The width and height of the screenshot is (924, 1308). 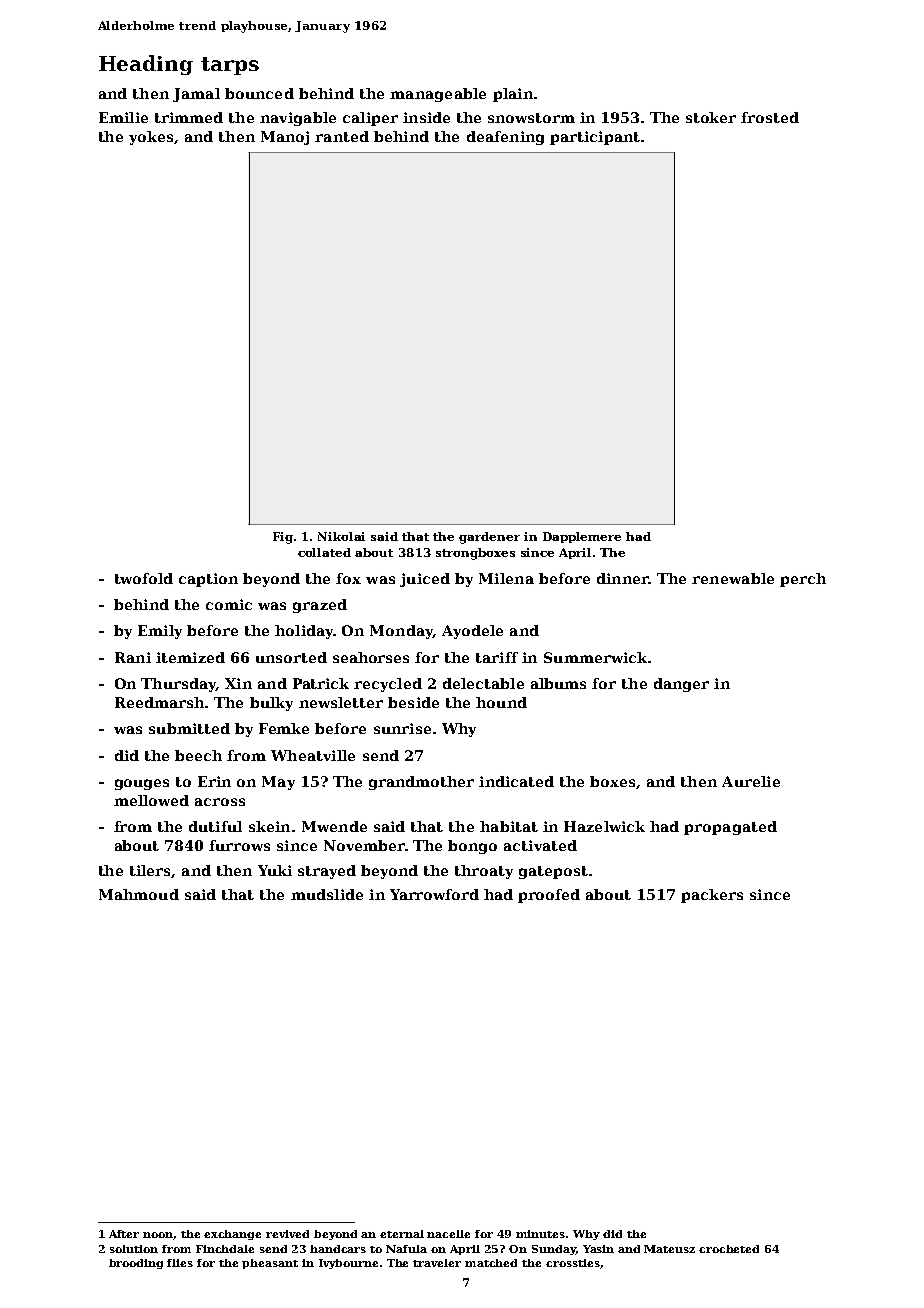 What do you see at coordinates (712, 896) in the screenshot?
I see `packers` at bounding box center [712, 896].
